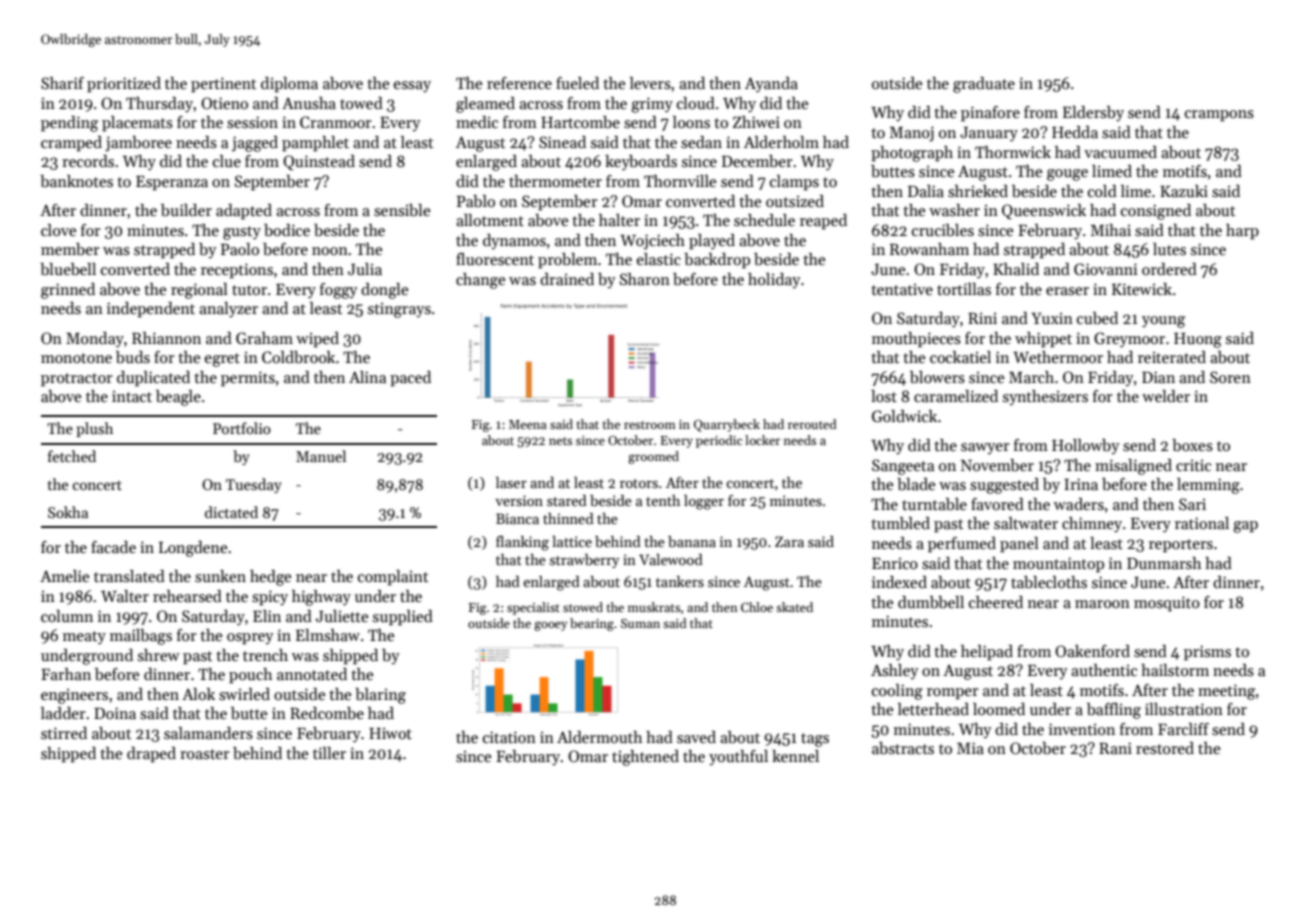 Image resolution: width=1308 pixels, height=924 pixels. Describe the element at coordinates (329, 753) in the screenshot. I see `tiller` at that location.
